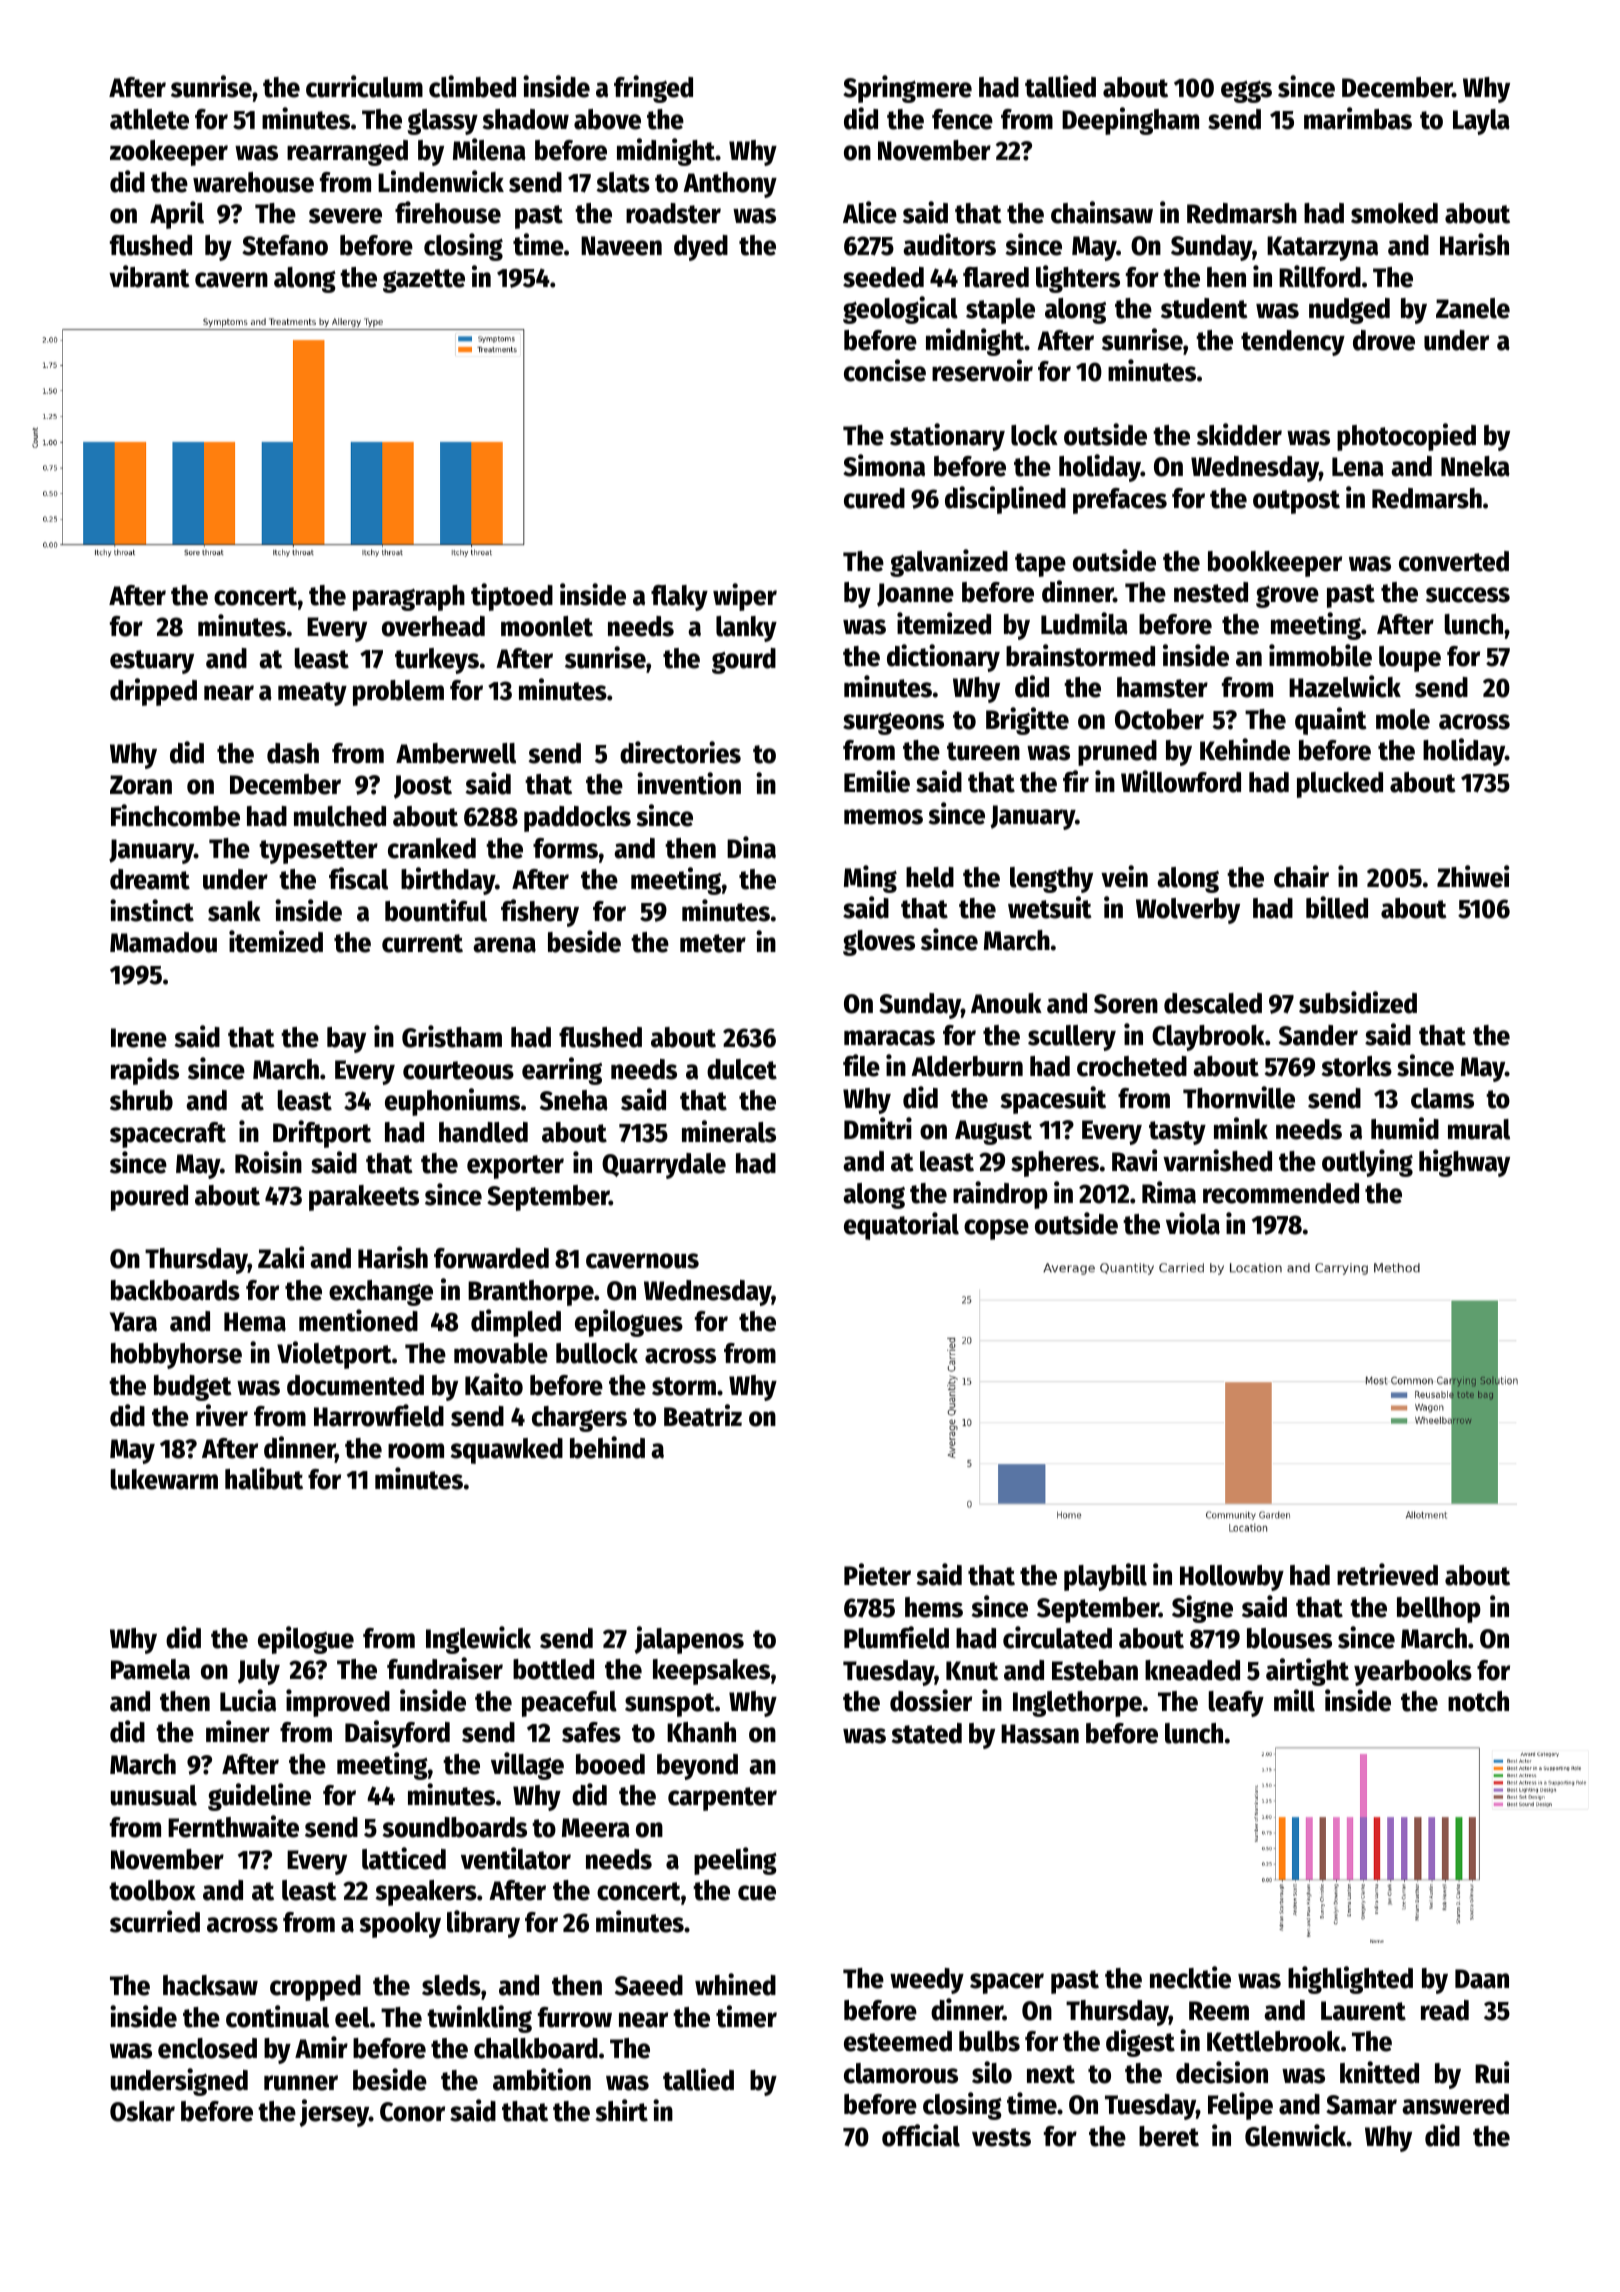 The height and width of the screenshot is (2292, 1620). What do you see at coordinates (1406, 437) in the screenshot?
I see `photocopied` at bounding box center [1406, 437].
